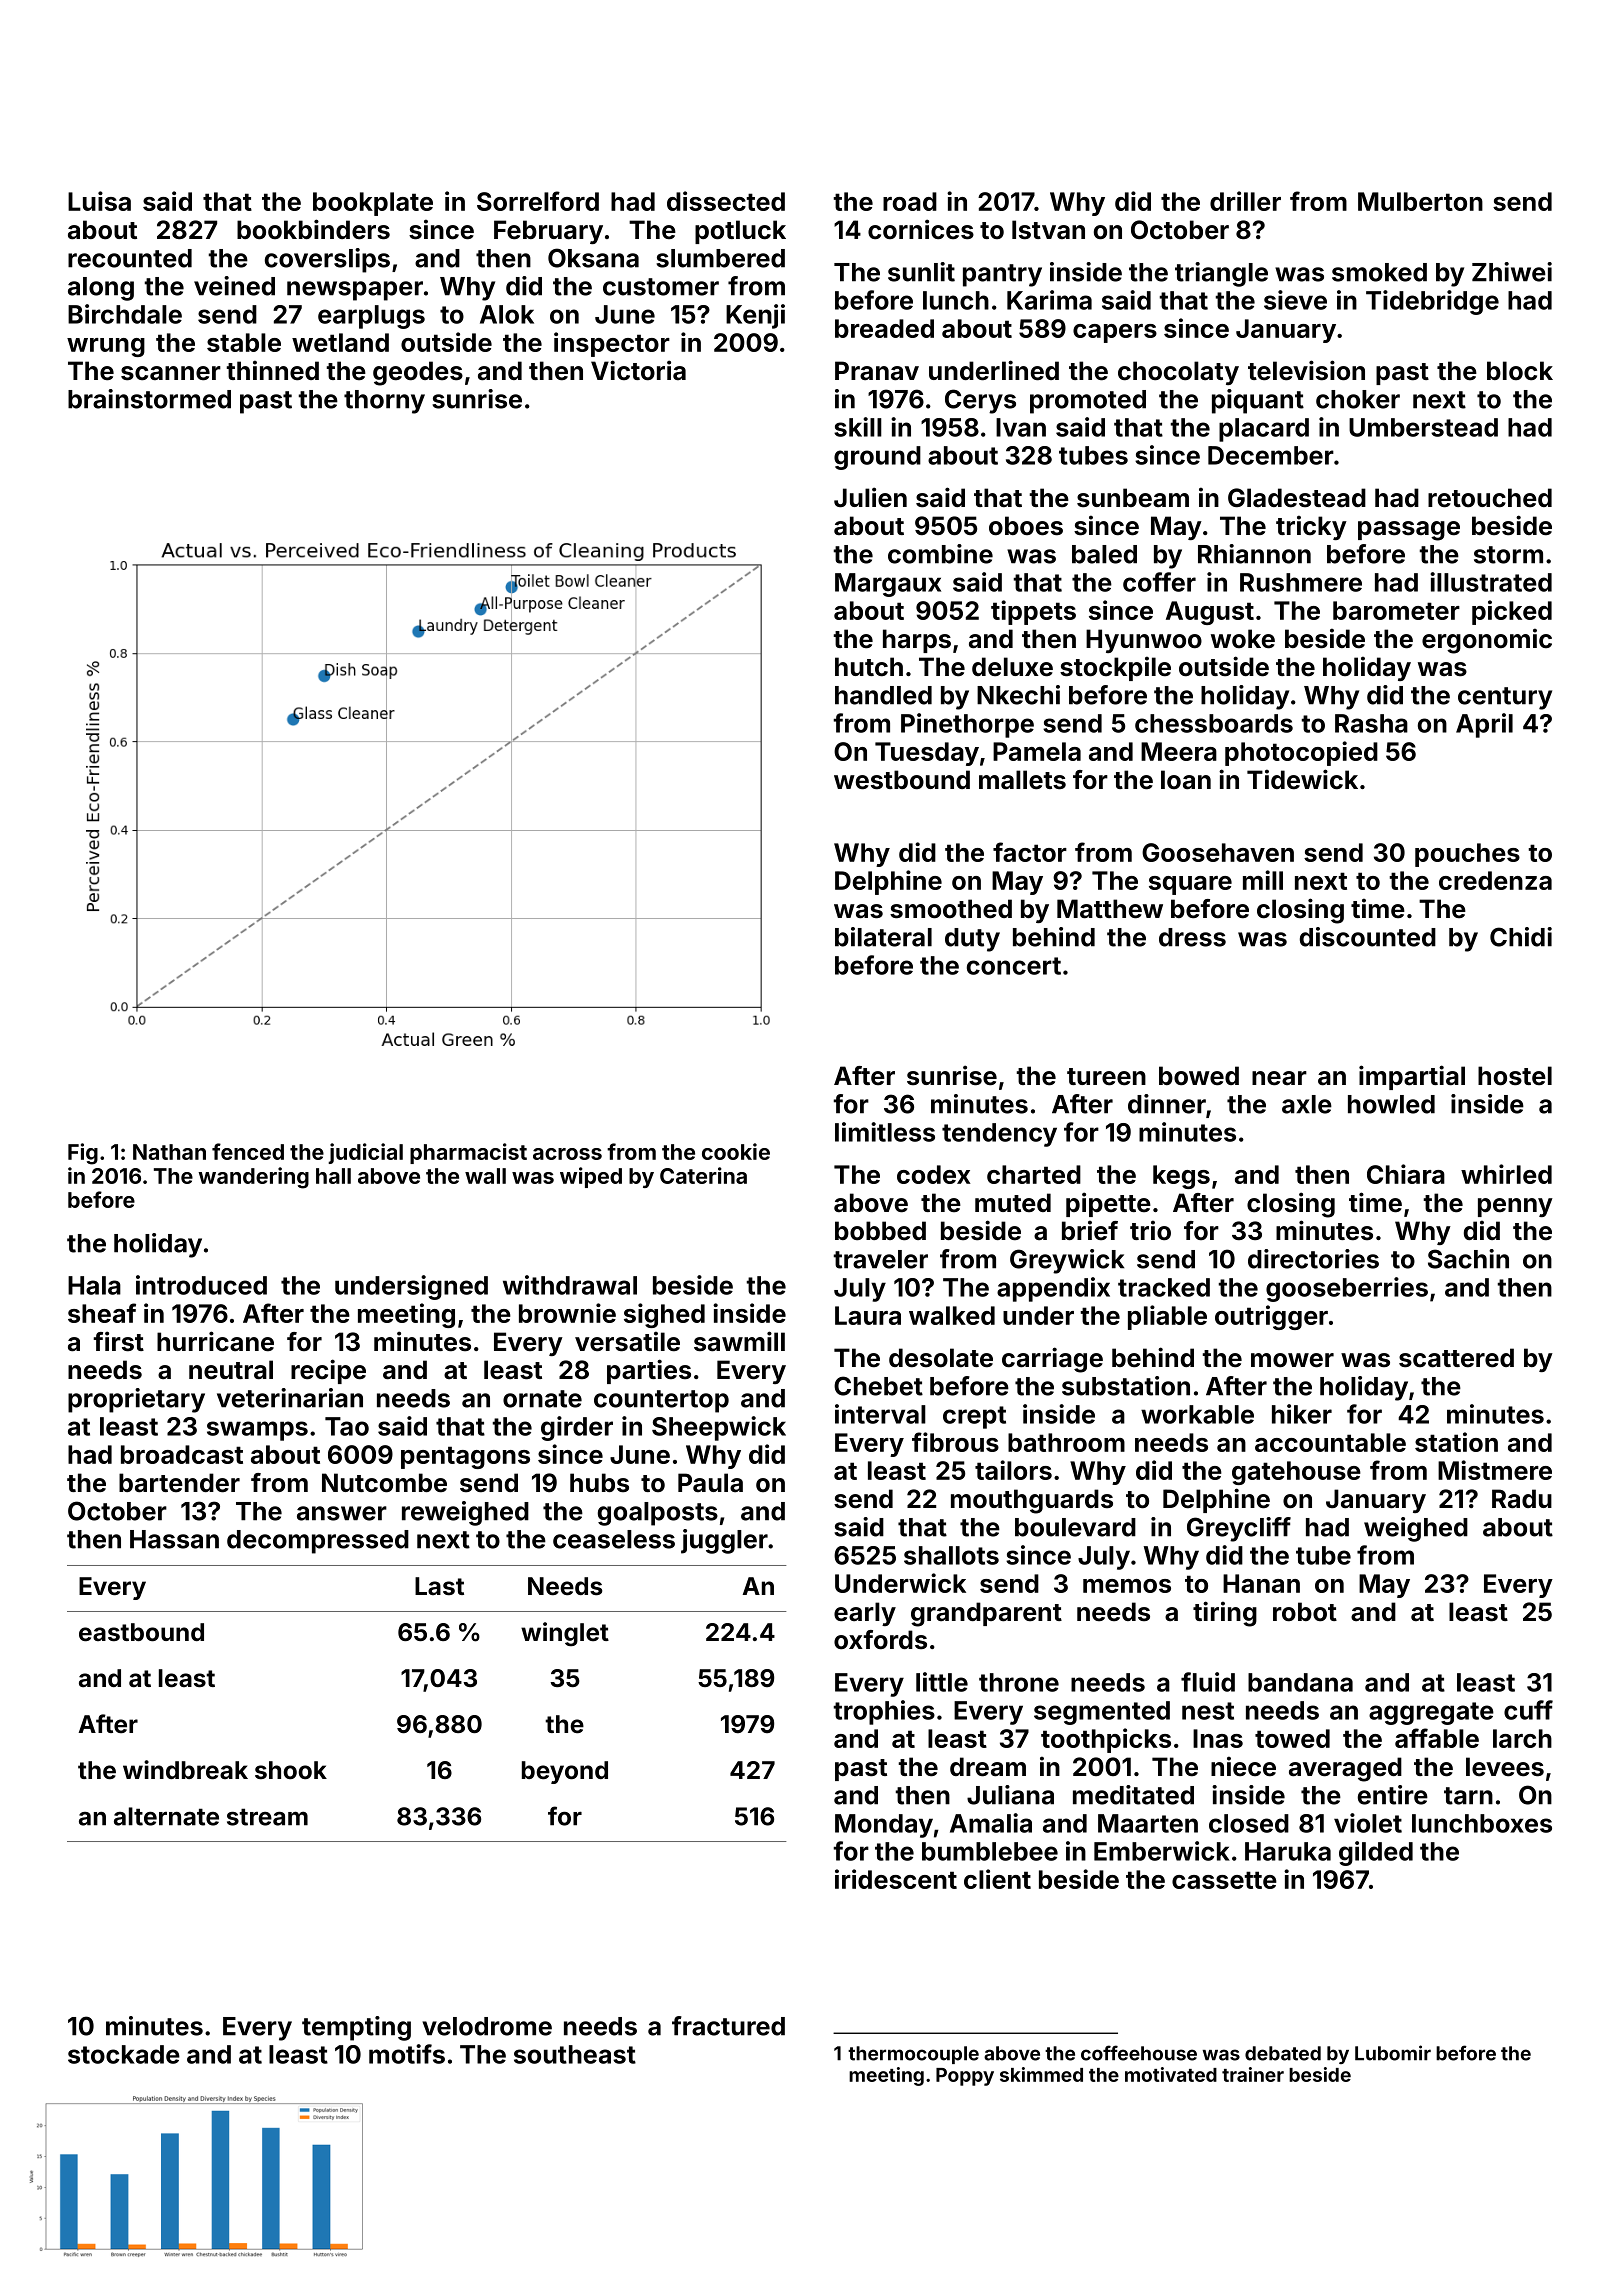  What do you see at coordinates (356, 2028) in the page?
I see `tempting` at bounding box center [356, 2028].
